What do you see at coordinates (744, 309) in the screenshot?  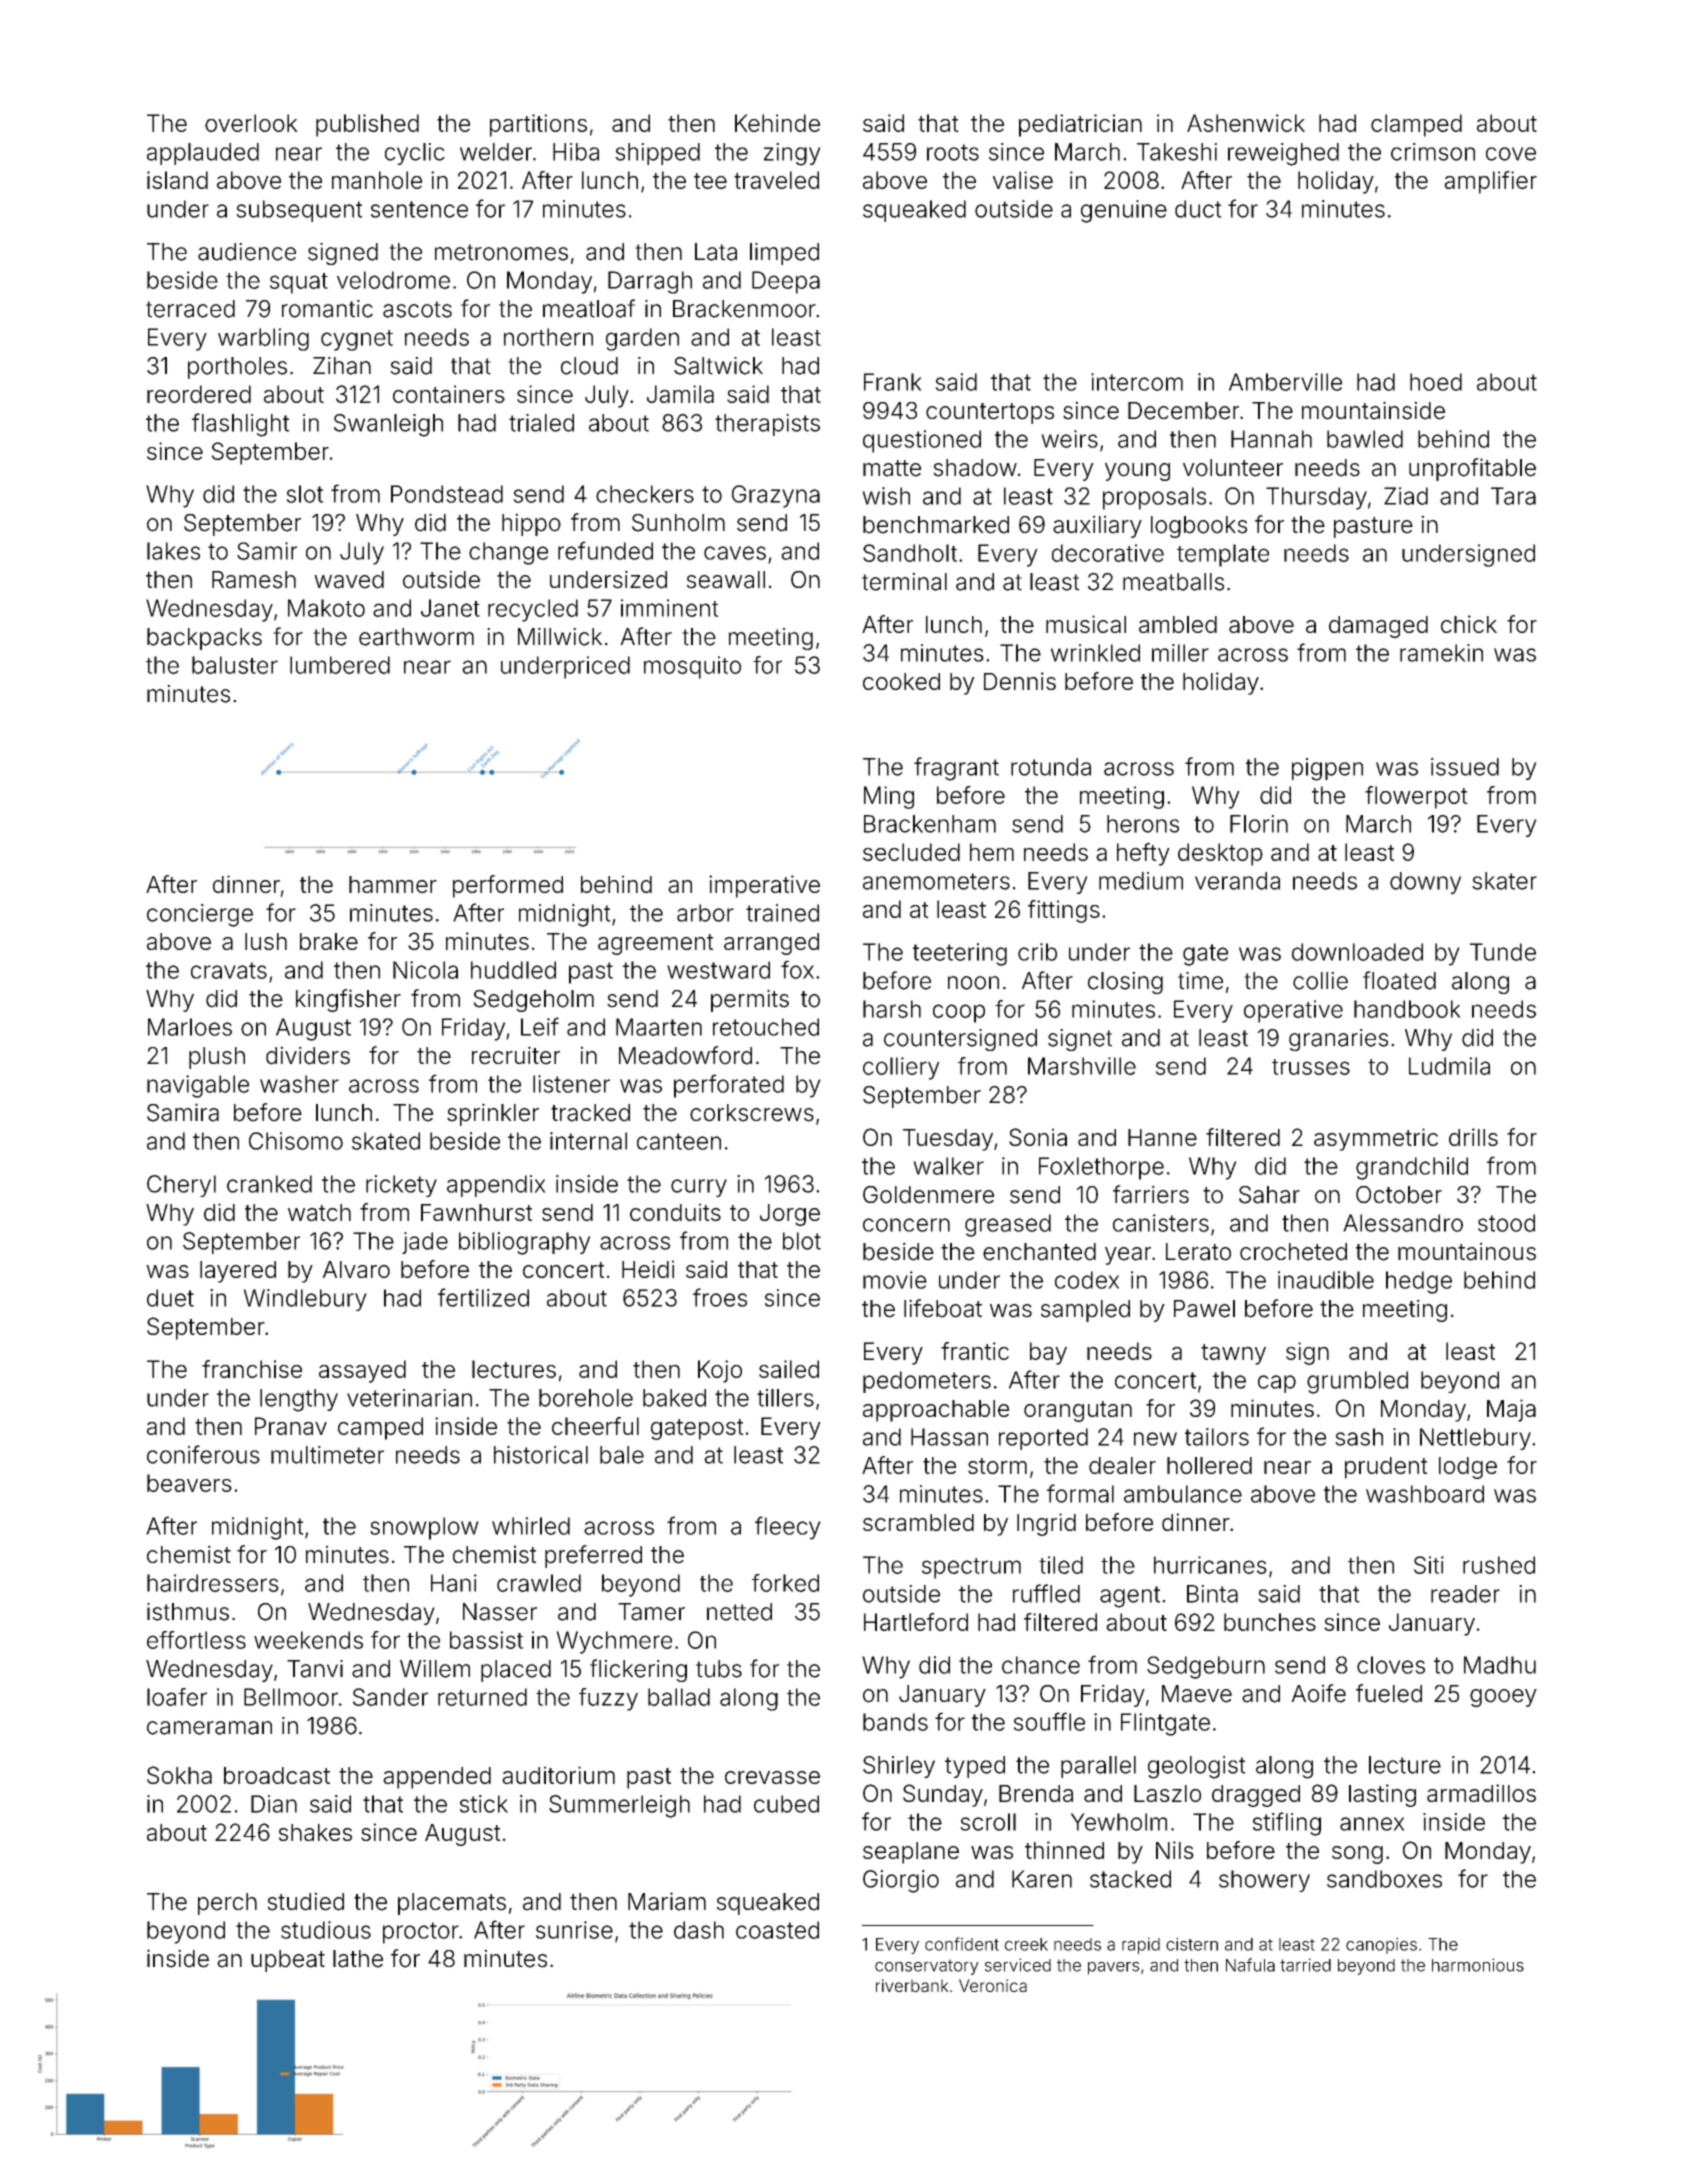 I see `Brackenmoor` at bounding box center [744, 309].
